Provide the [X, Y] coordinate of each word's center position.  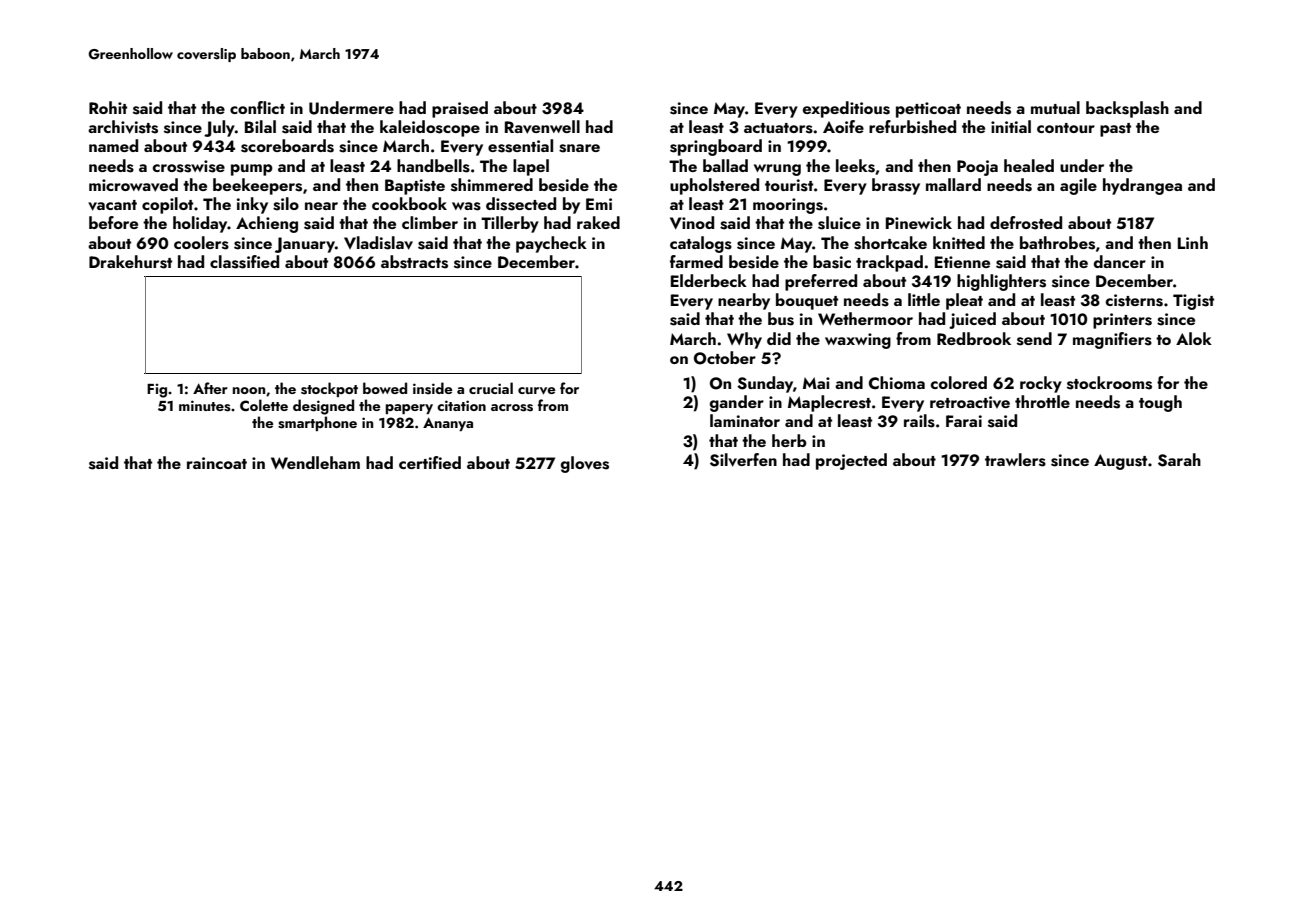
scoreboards [287, 146]
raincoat [217, 463]
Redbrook [974, 338]
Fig [157, 390]
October [725, 358]
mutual [1055, 107]
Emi [599, 204]
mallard [953, 184]
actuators [778, 128]
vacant [112, 205]
